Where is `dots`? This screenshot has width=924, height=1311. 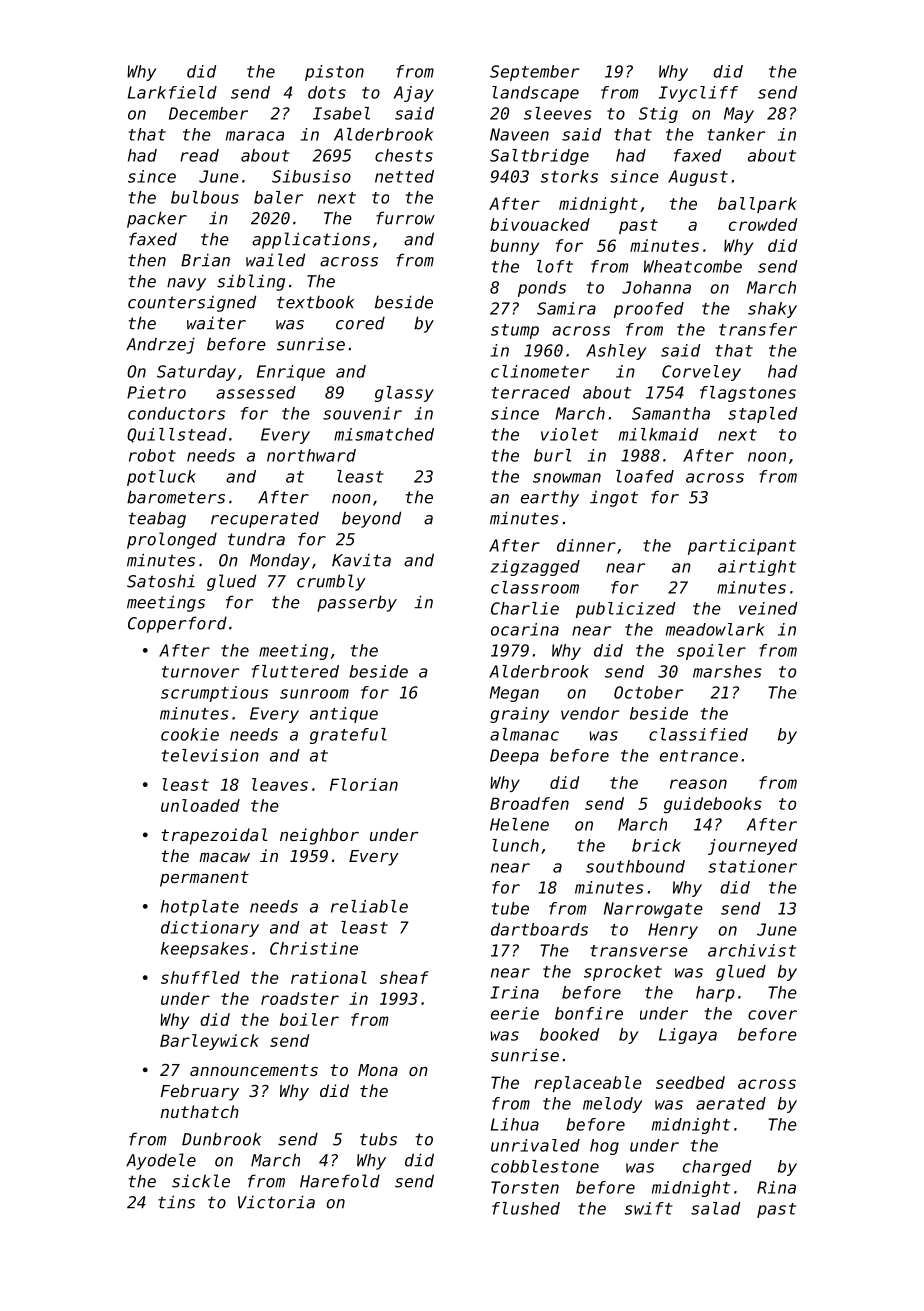
dots is located at coordinates (327, 92).
